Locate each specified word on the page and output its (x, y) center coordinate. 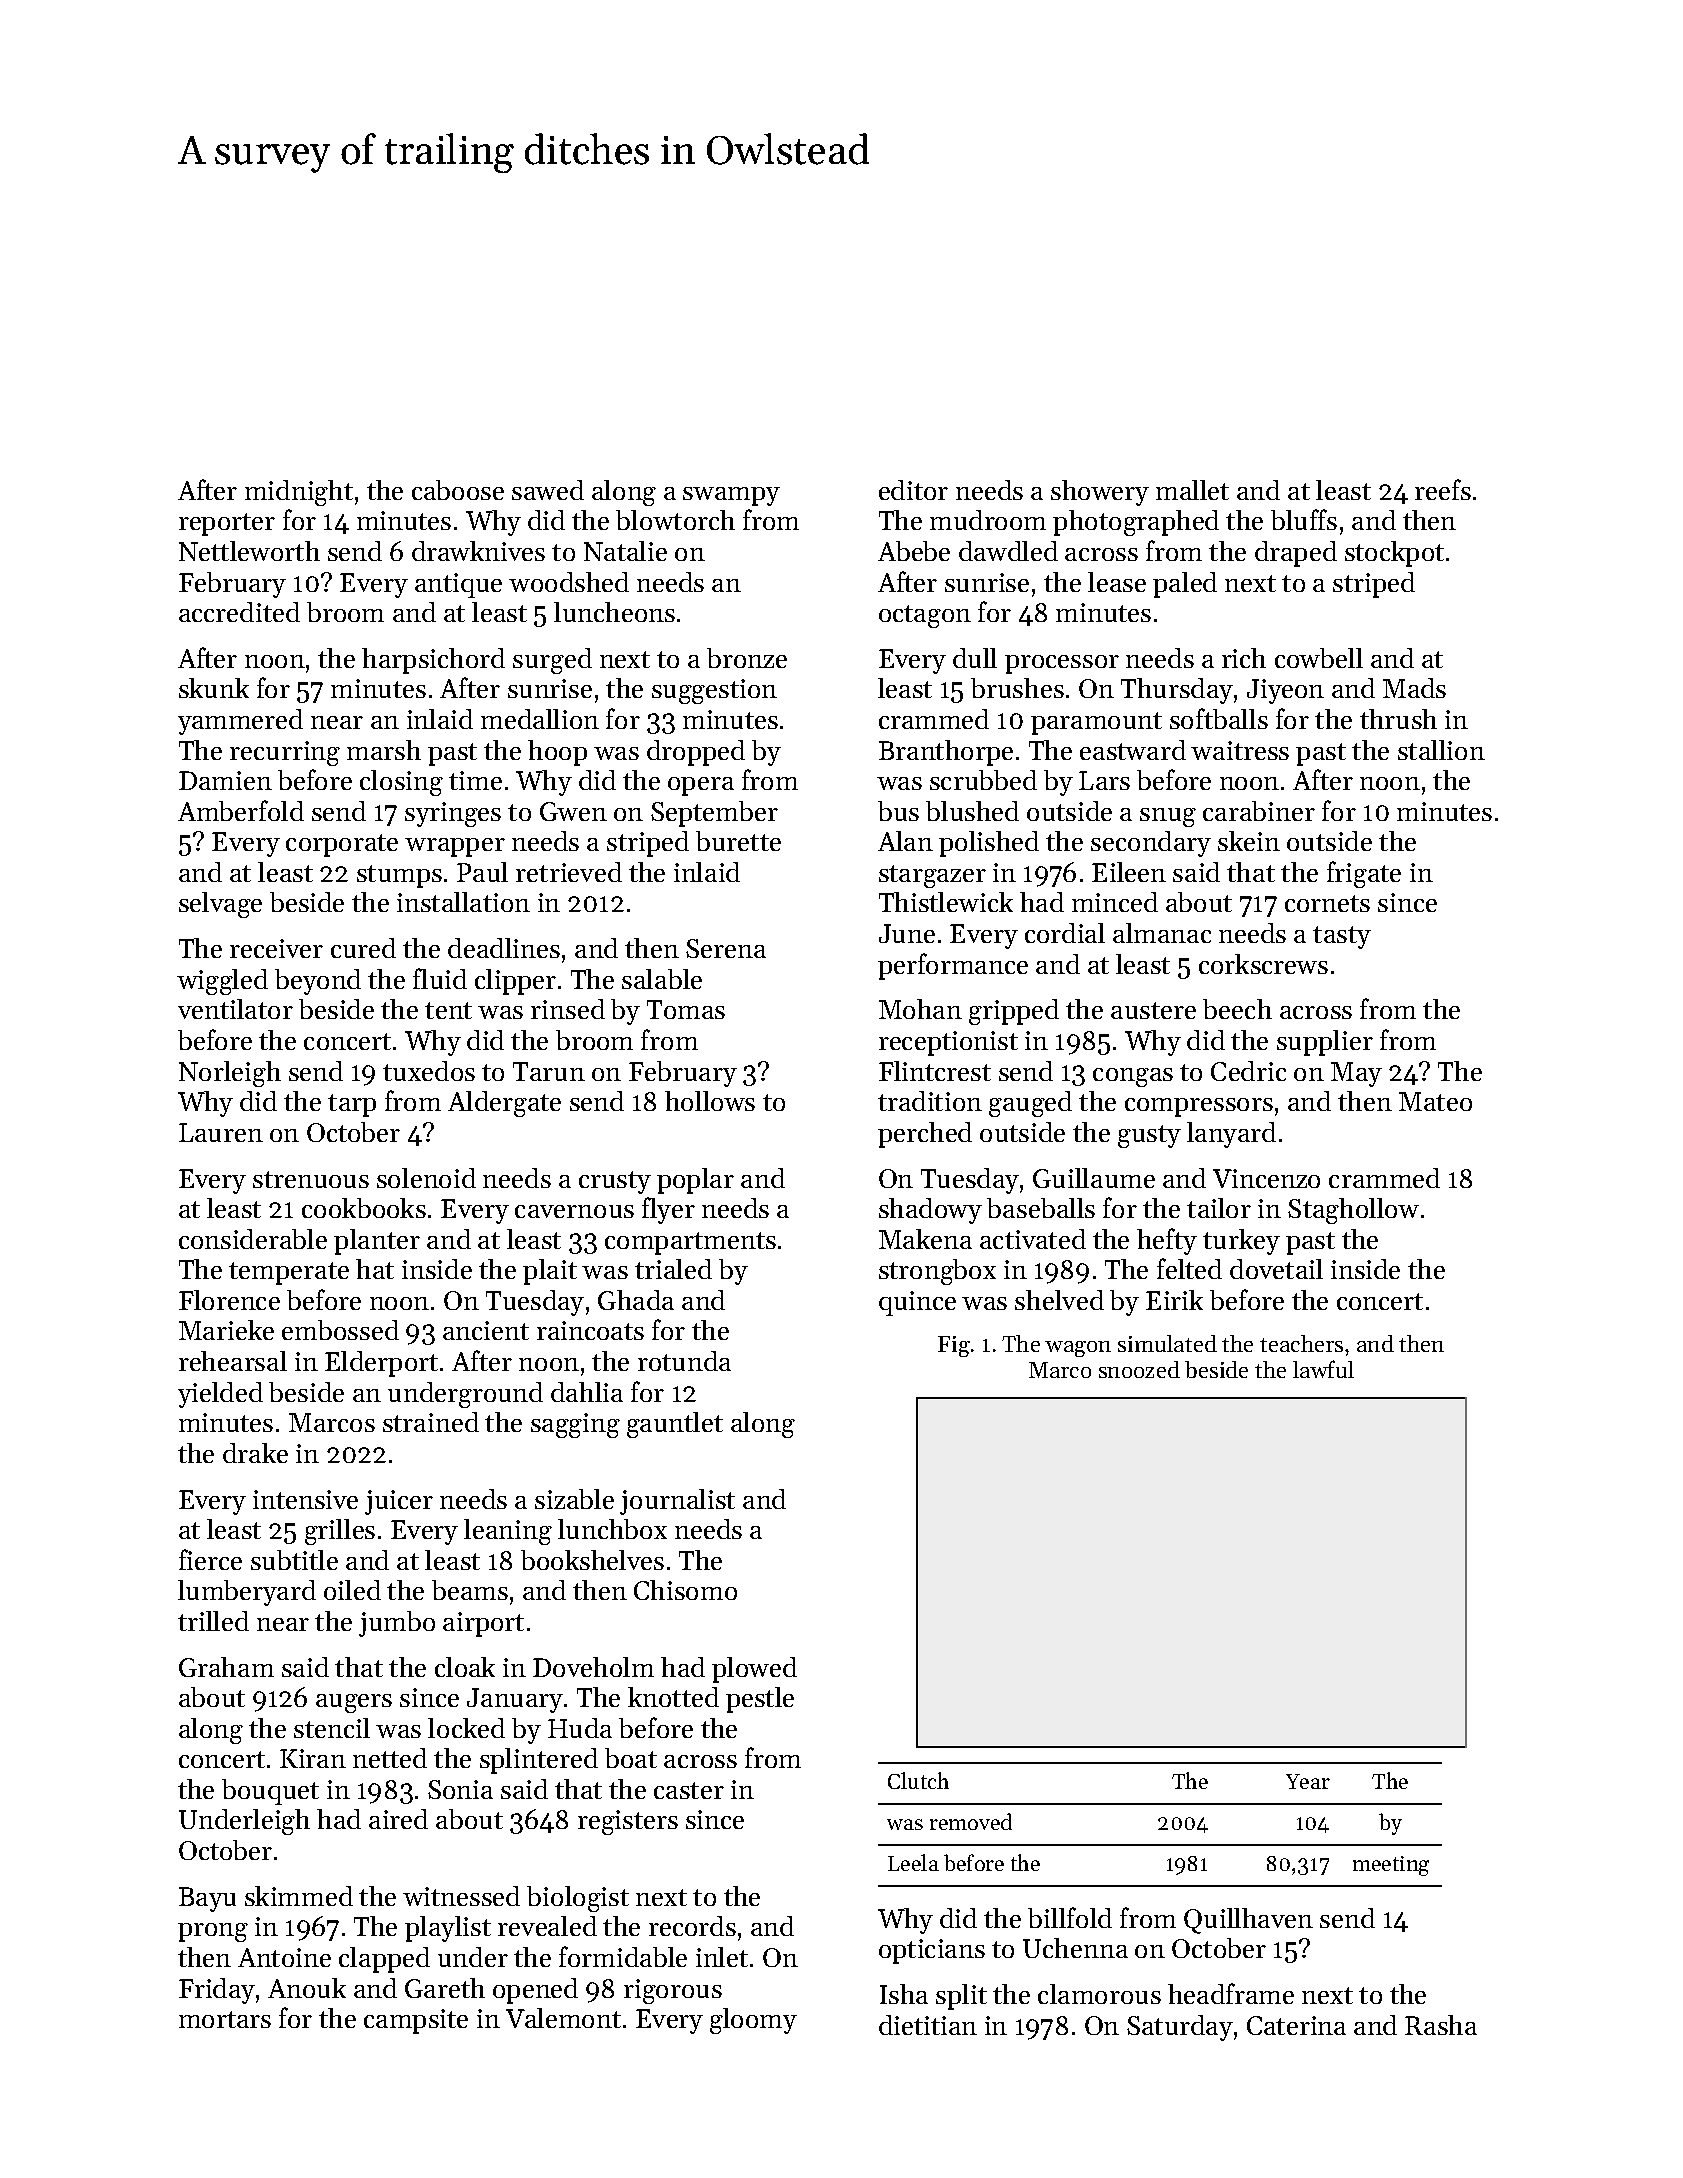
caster (689, 1790)
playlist (448, 1929)
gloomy (753, 2021)
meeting (1391, 1866)
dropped (696, 753)
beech (1237, 1009)
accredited (239, 612)
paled (1185, 585)
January (515, 1700)
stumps (399, 876)
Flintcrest (935, 1071)
